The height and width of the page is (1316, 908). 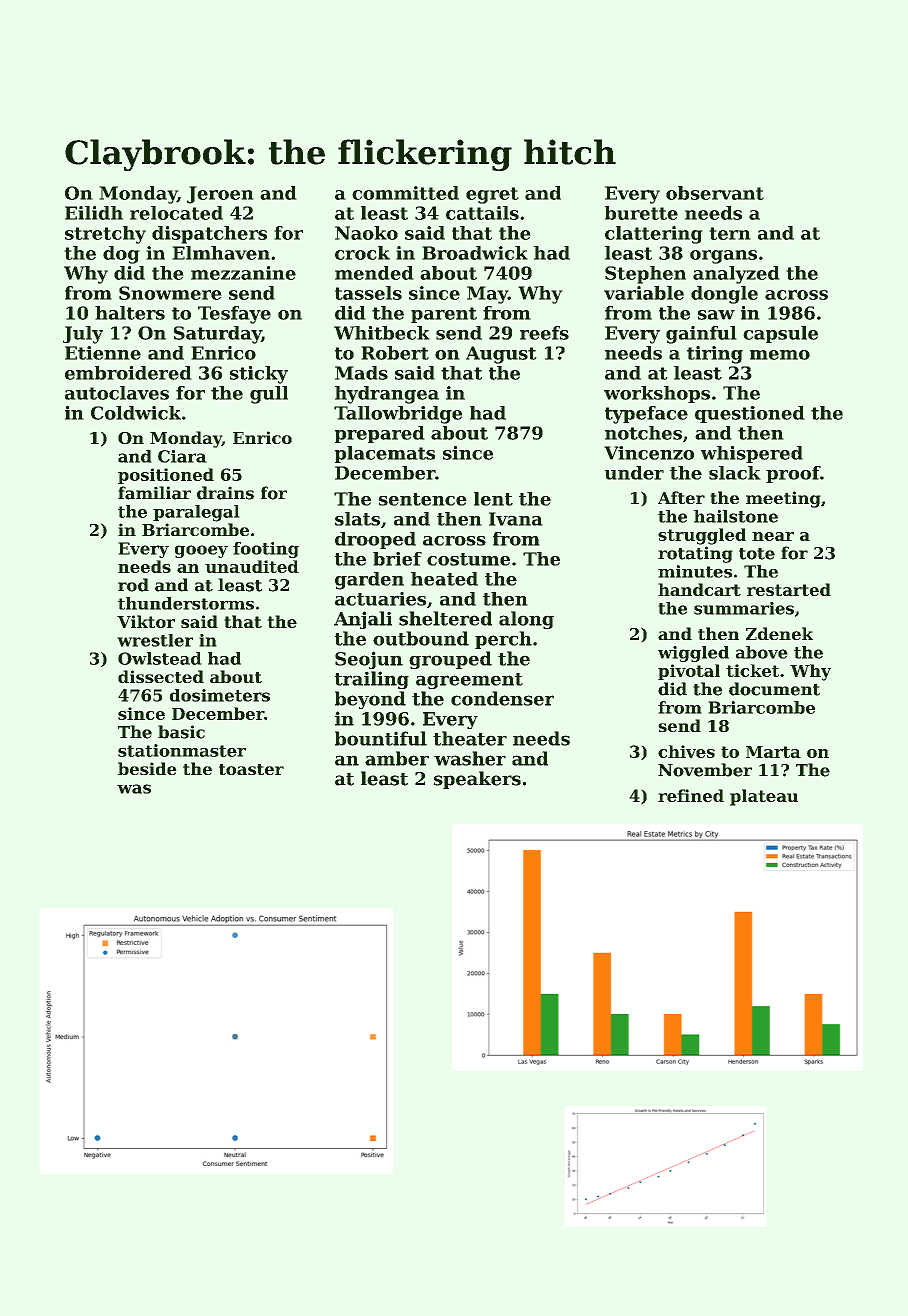 I want to click on heated, so click(x=444, y=579).
